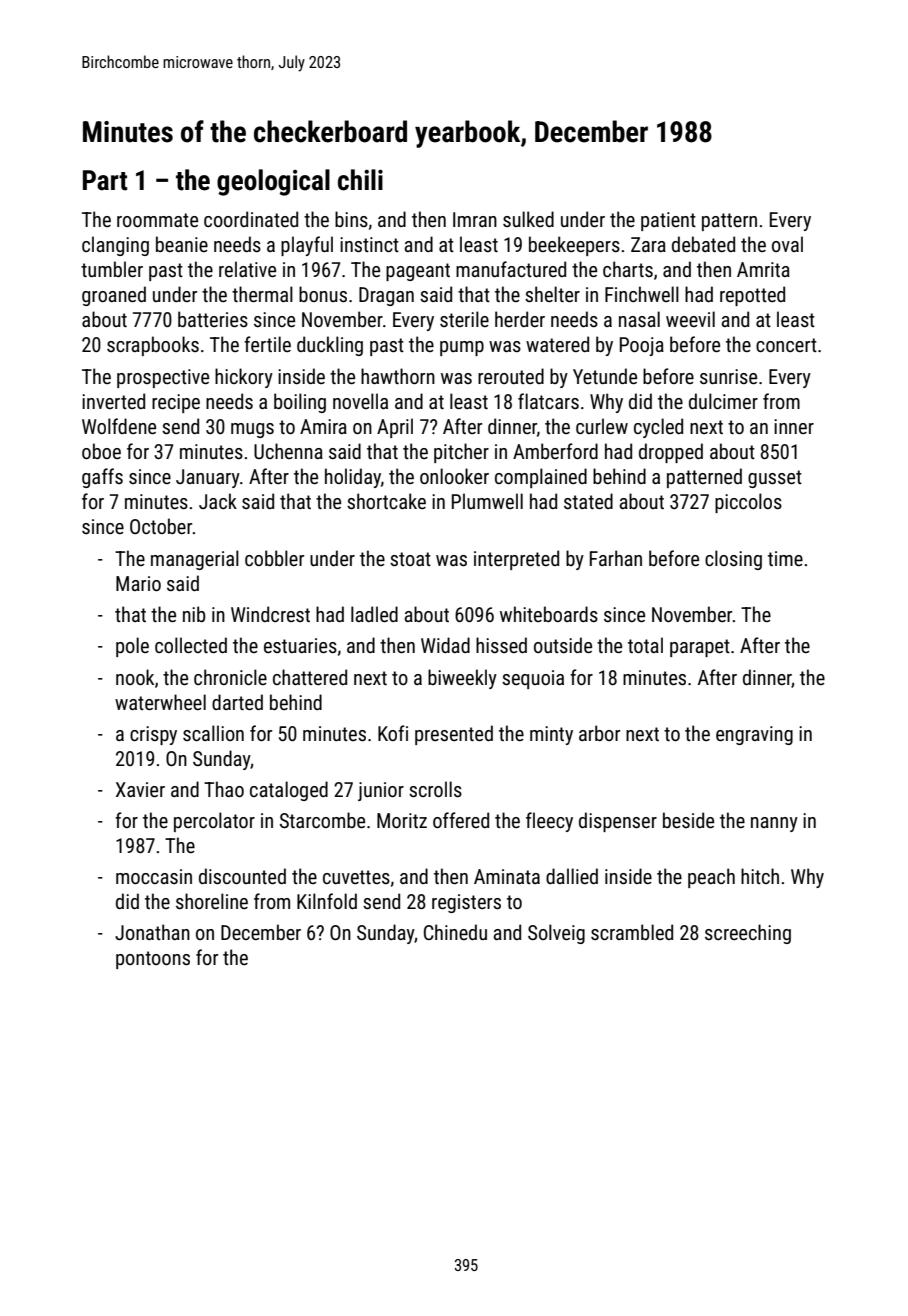  Describe the element at coordinates (668, 221) in the page. I see `patient` at that location.
